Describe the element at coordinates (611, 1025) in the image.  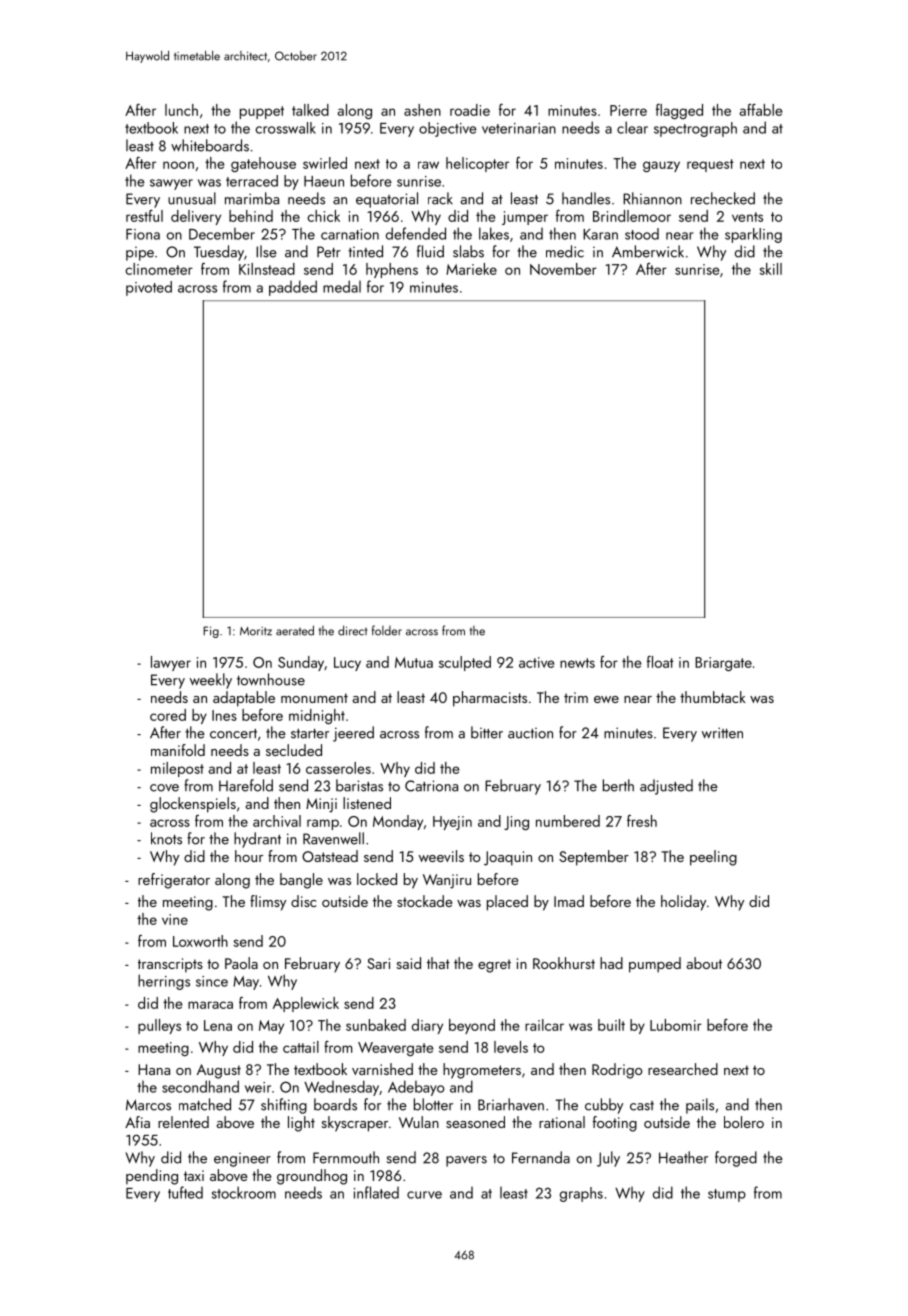
I see `built` at that location.
